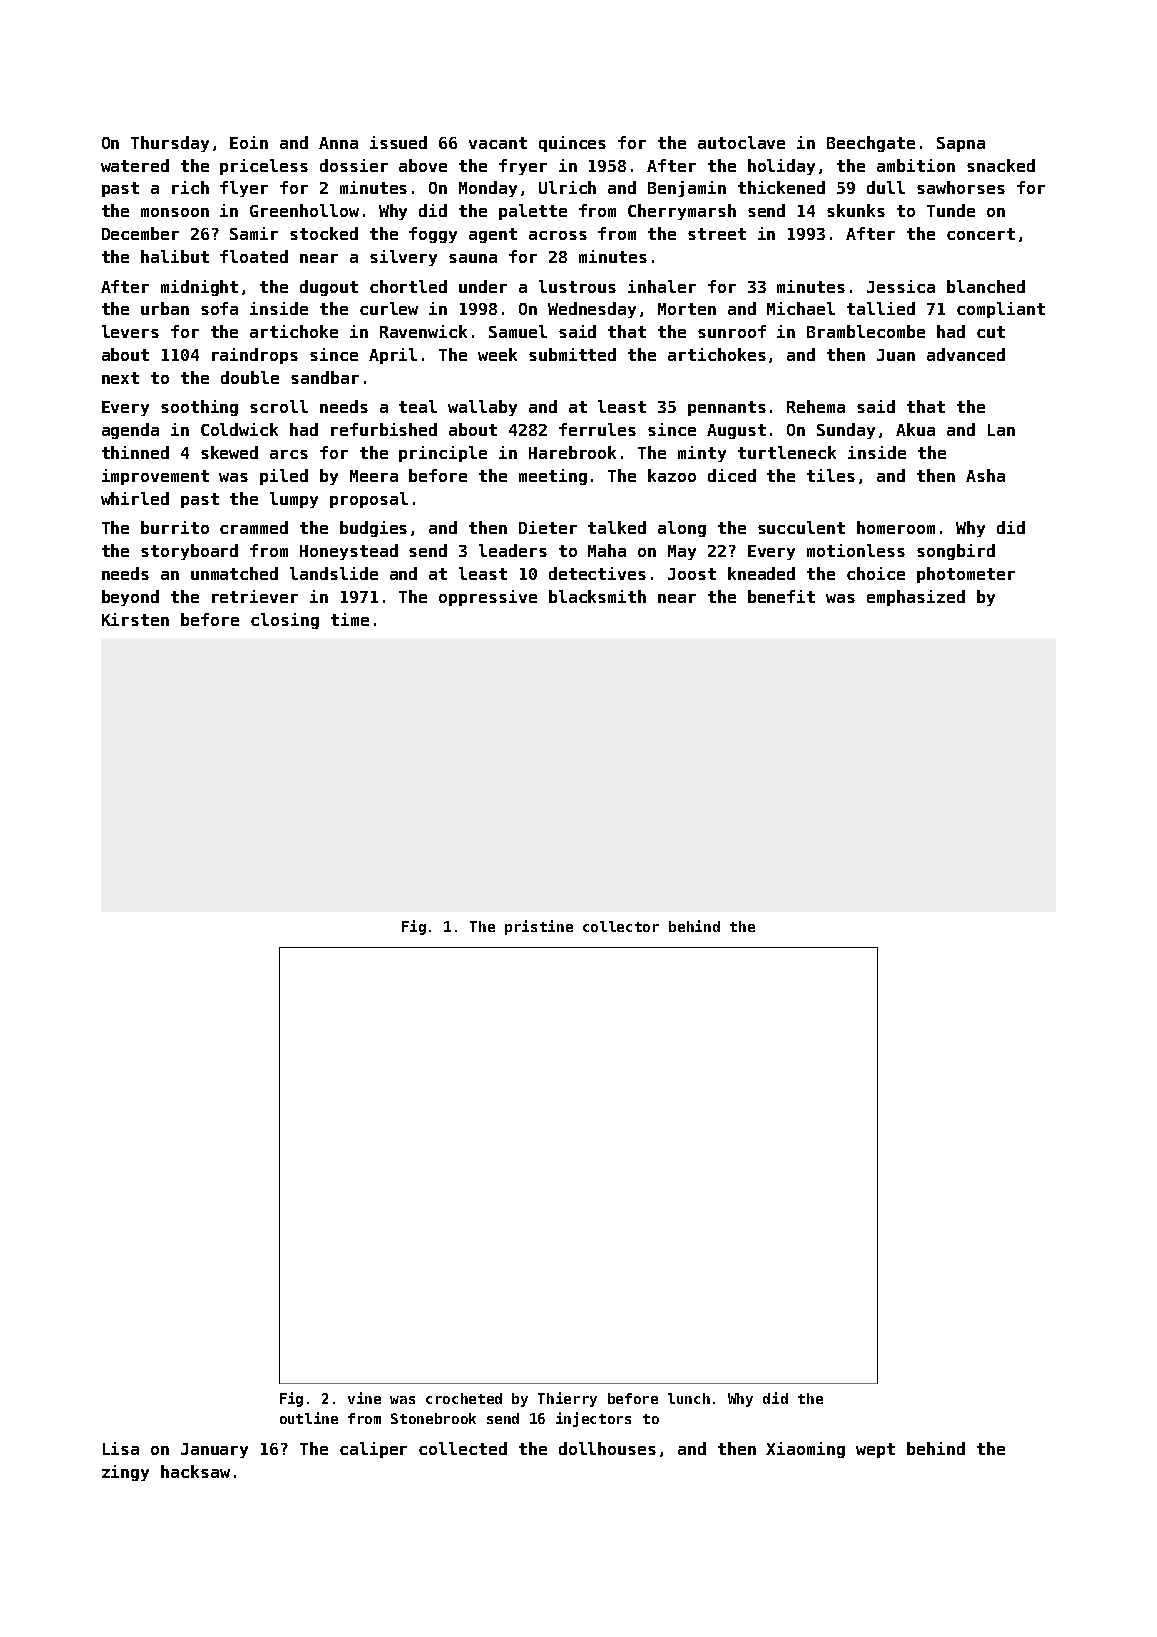  I want to click on time, so click(350, 619).
